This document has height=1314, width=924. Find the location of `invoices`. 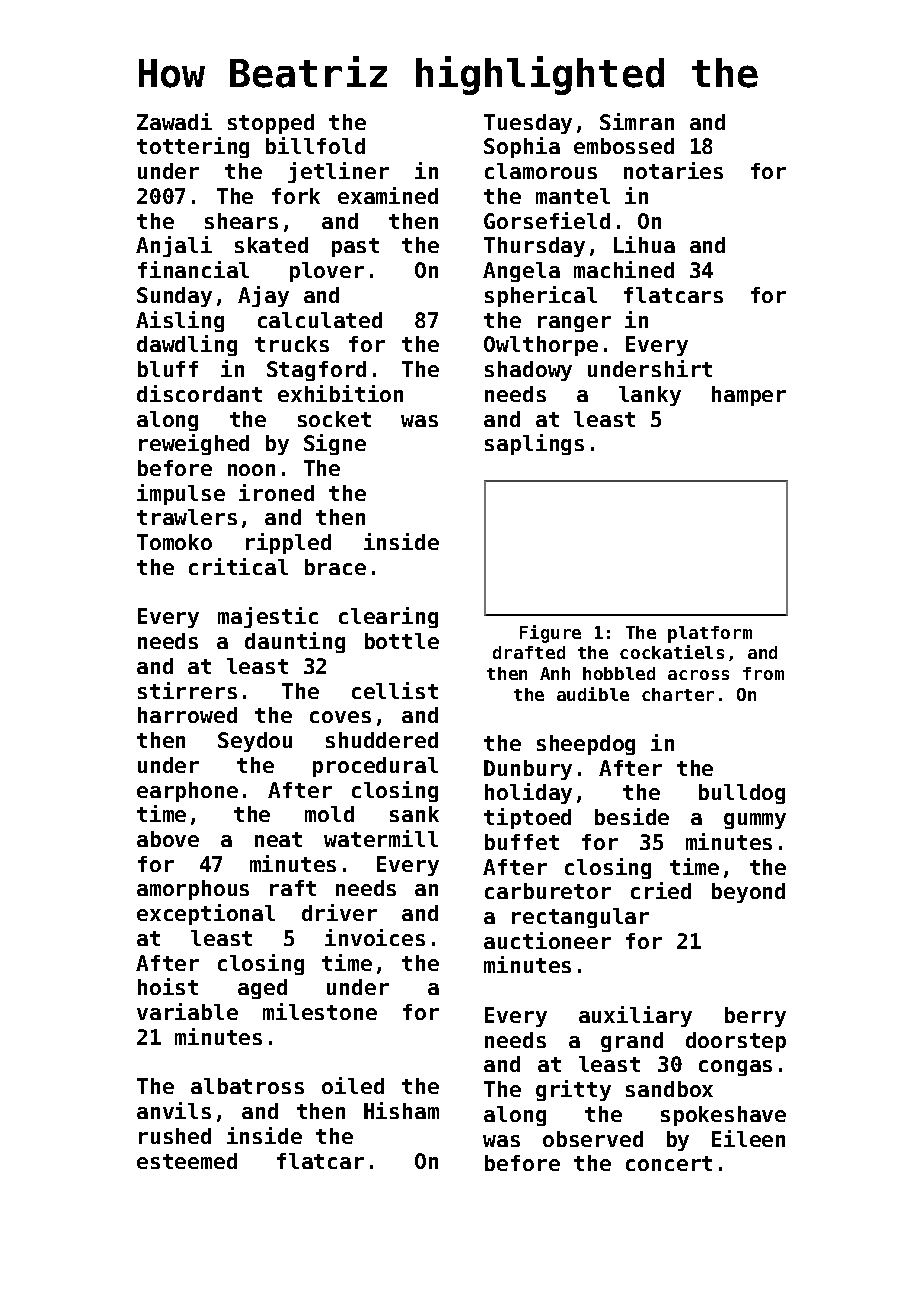

invoices is located at coordinates (375, 937).
